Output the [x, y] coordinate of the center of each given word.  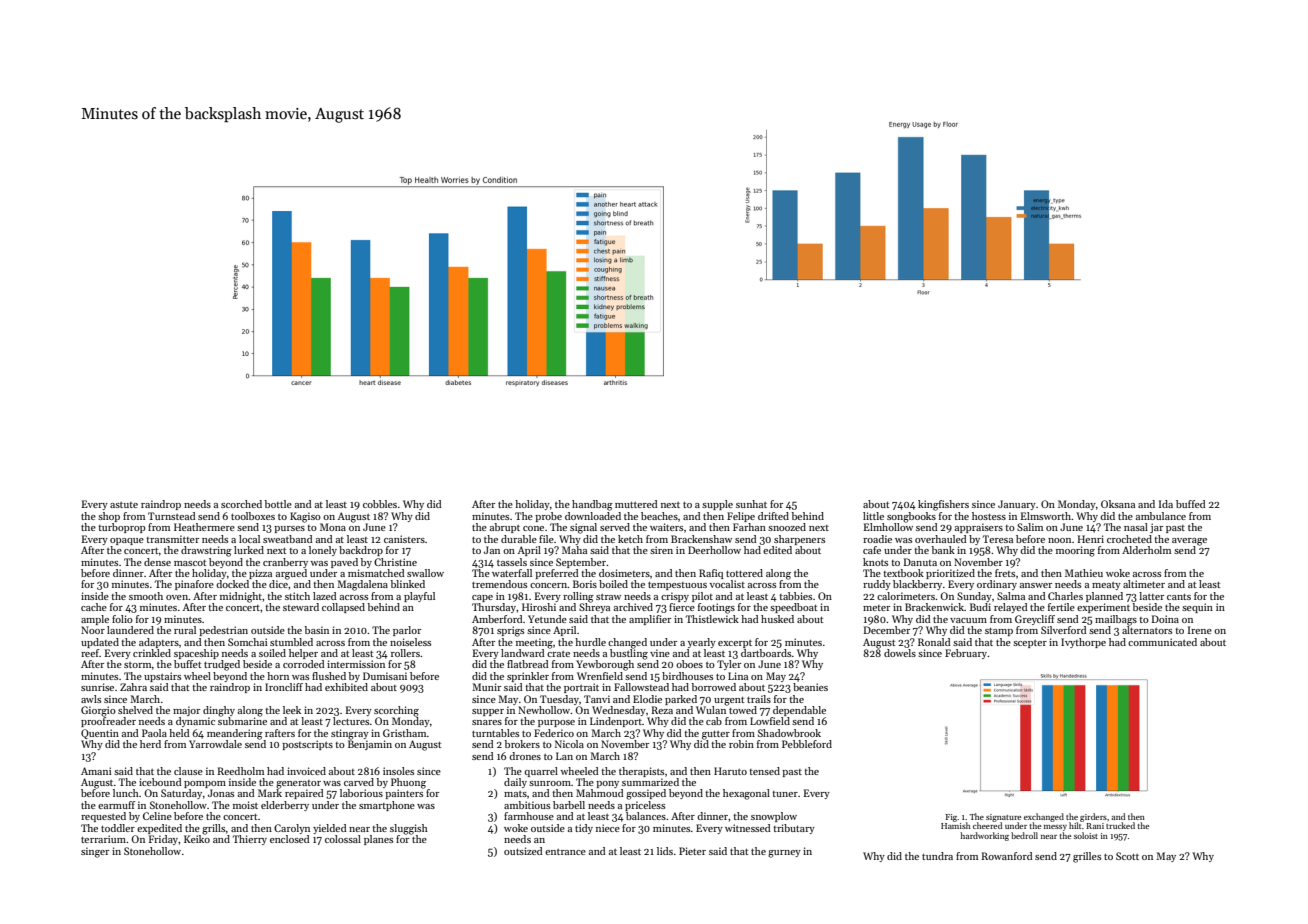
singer [95, 852]
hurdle [590, 642]
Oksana [1118, 504]
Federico [554, 733]
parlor [407, 631]
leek [292, 710]
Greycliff [1035, 620]
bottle [278, 504]
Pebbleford [807, 744]
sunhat [751, 504]
